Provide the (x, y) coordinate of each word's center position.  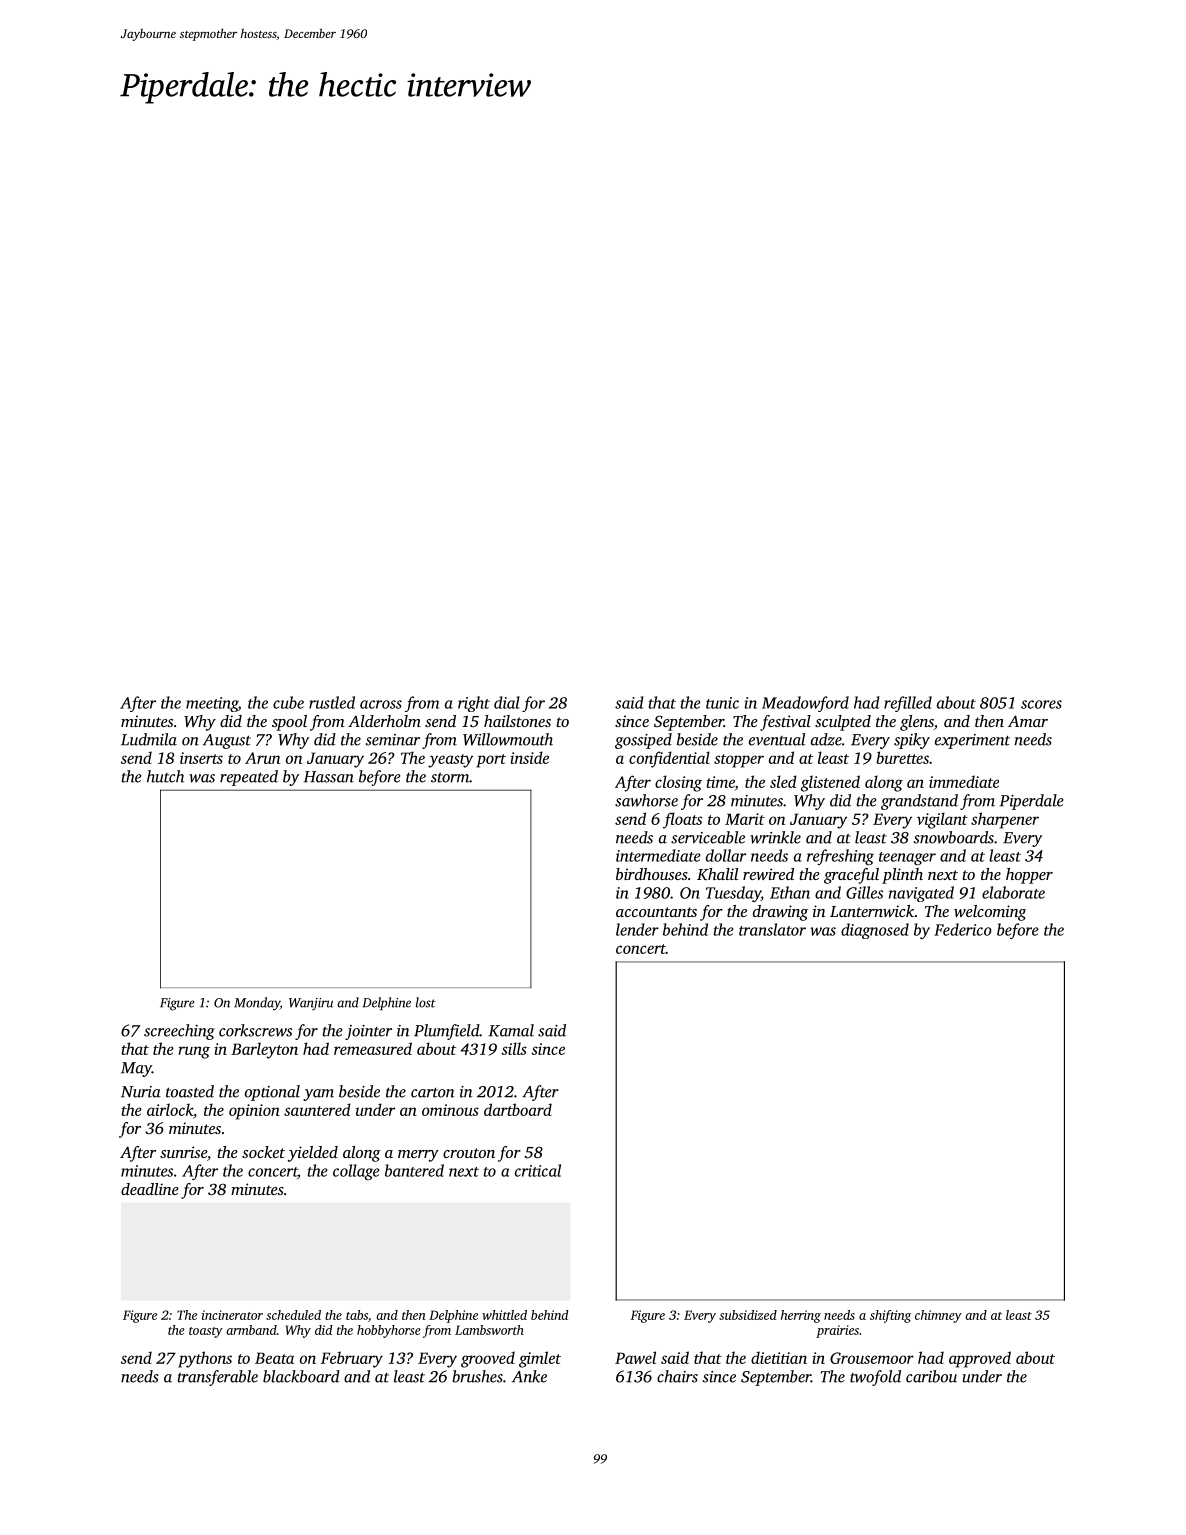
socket (263, 1152)
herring (801, 1316)
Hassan (329, 777)
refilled (908, 704)
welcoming (990, 913)
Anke (529, 1376)
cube (288, 702)
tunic (722, 703)
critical (538, 1170)
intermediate (658, 855)
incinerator (232, 1315)
